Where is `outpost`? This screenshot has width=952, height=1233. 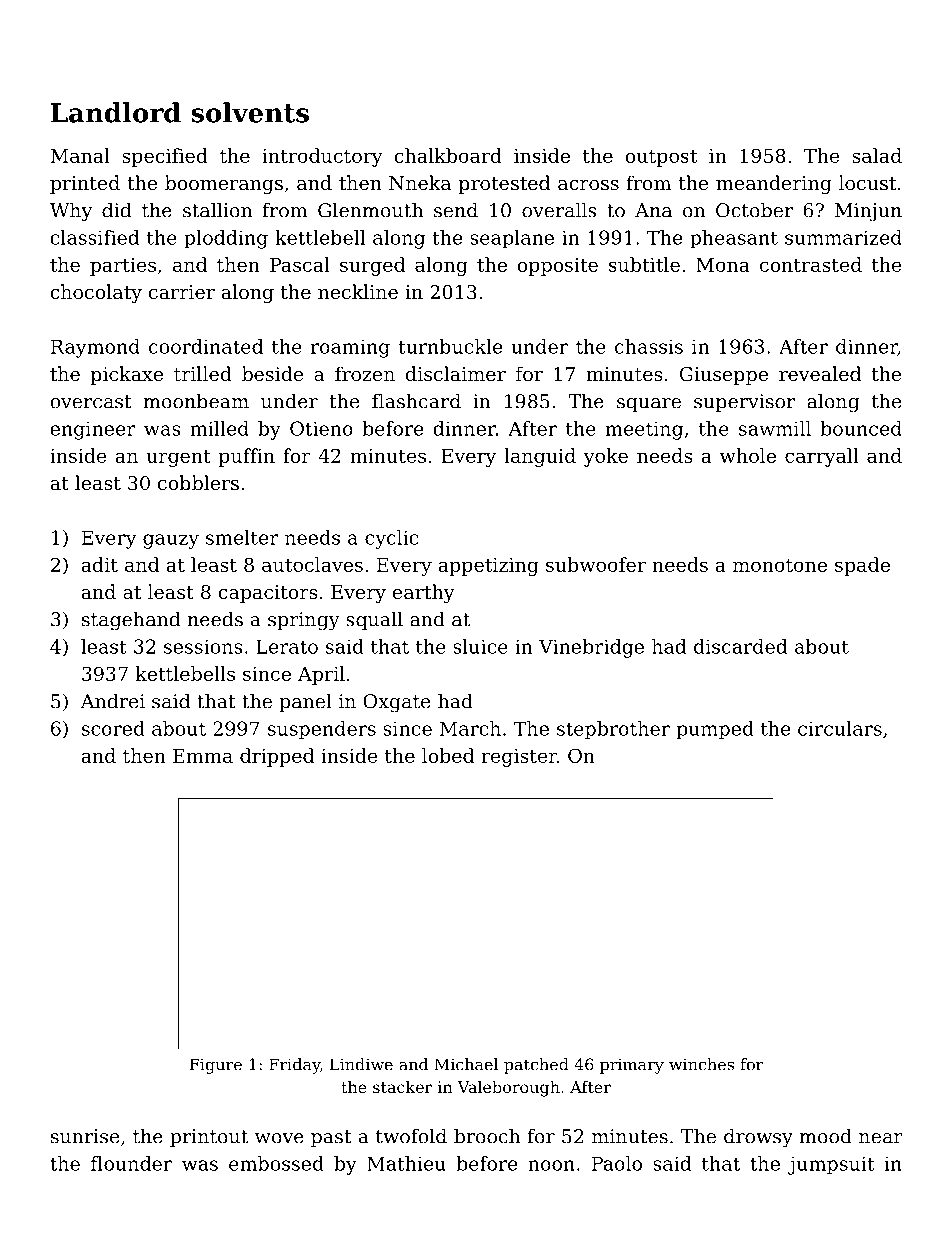 outpost is located at coordinates (661, 158).
